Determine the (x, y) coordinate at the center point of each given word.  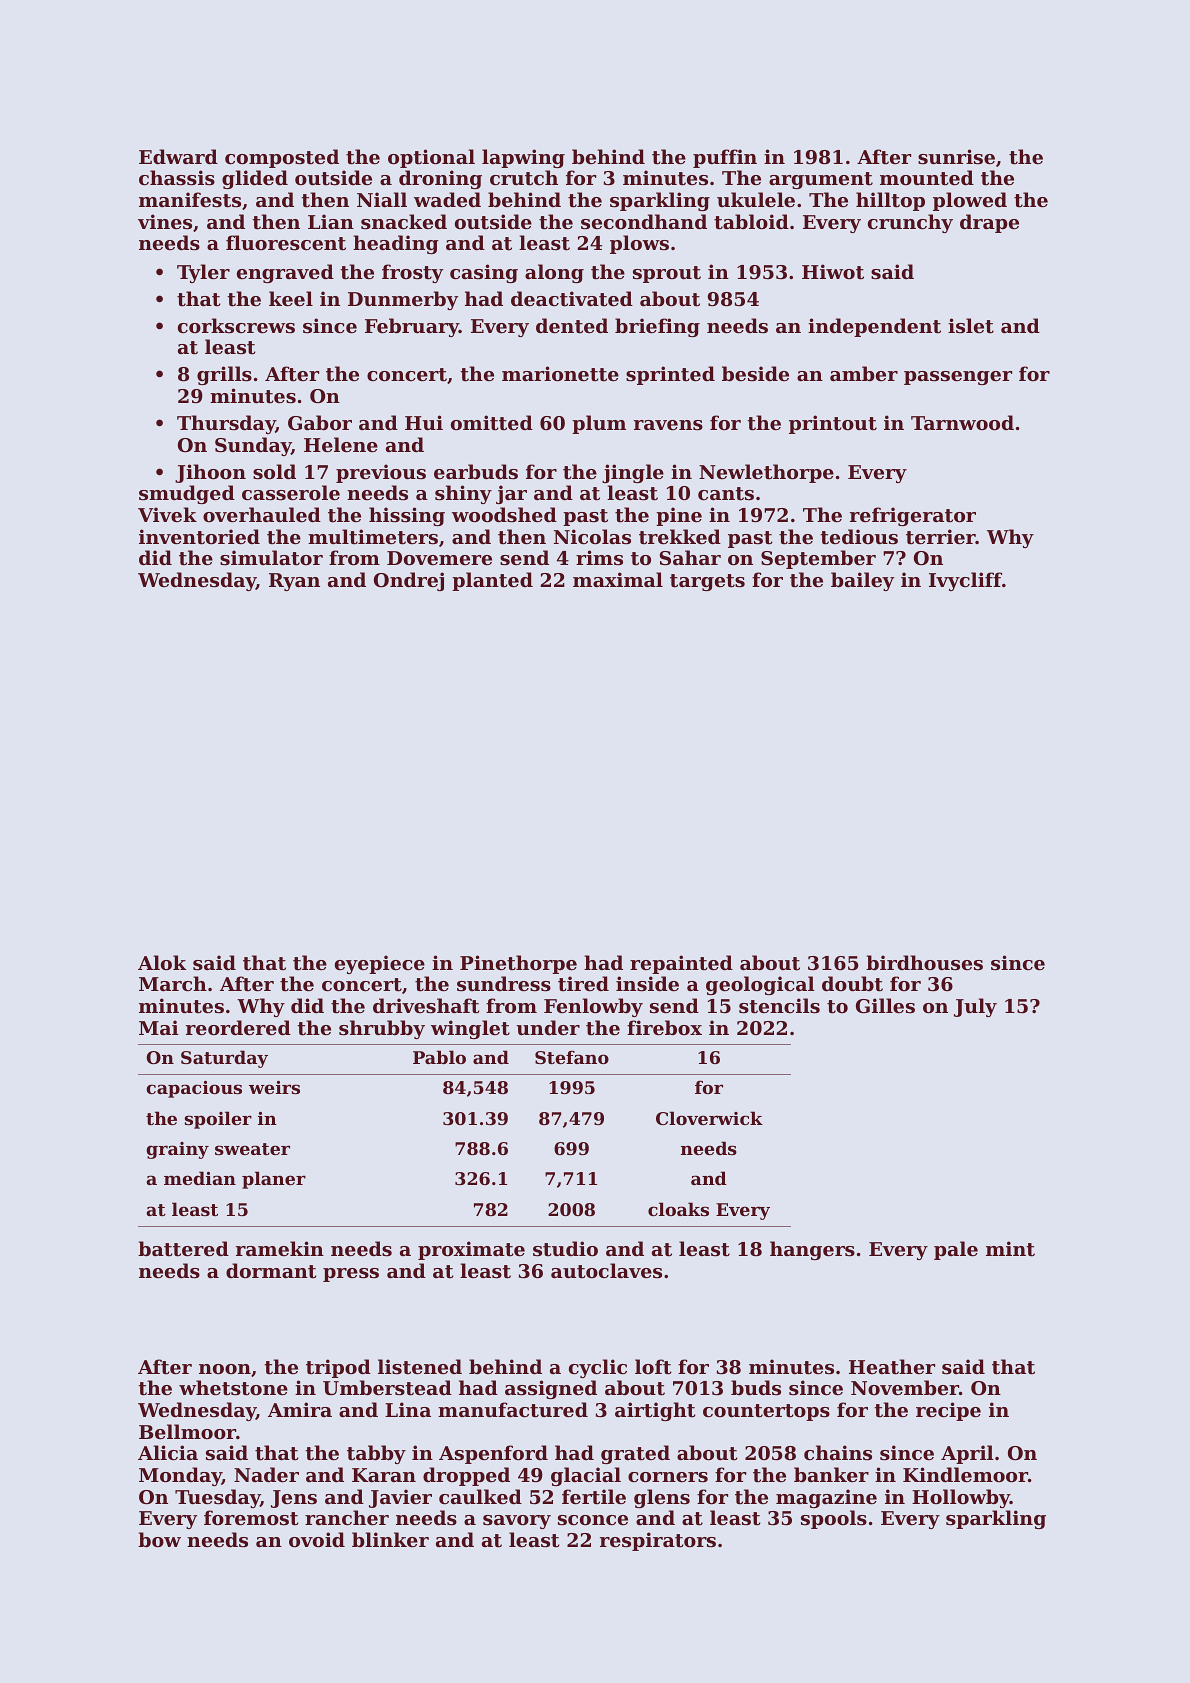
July (975, 1007)
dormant (271, 1271)
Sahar (690, 558)
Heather (892, 1367)
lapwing (523, 158)
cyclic (598, 1368)
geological (760, 985)
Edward (178, 156)
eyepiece (380, 964)
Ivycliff (965, 581)
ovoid (317, 1540)
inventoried (199, 537)
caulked (480, 1496)
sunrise (956, 157)
